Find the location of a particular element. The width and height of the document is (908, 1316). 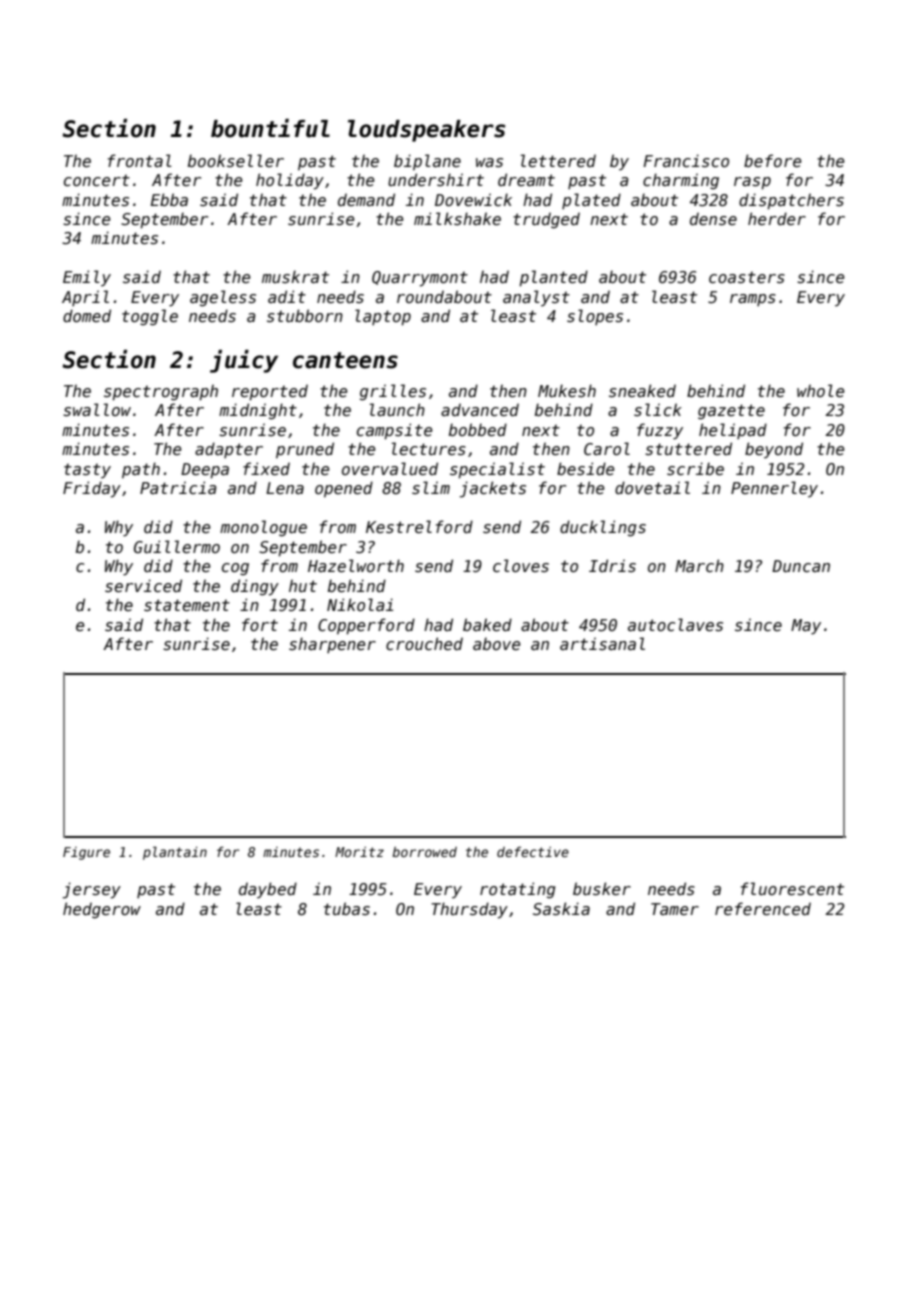

hedgerow is located at coordinates (102, 910).
